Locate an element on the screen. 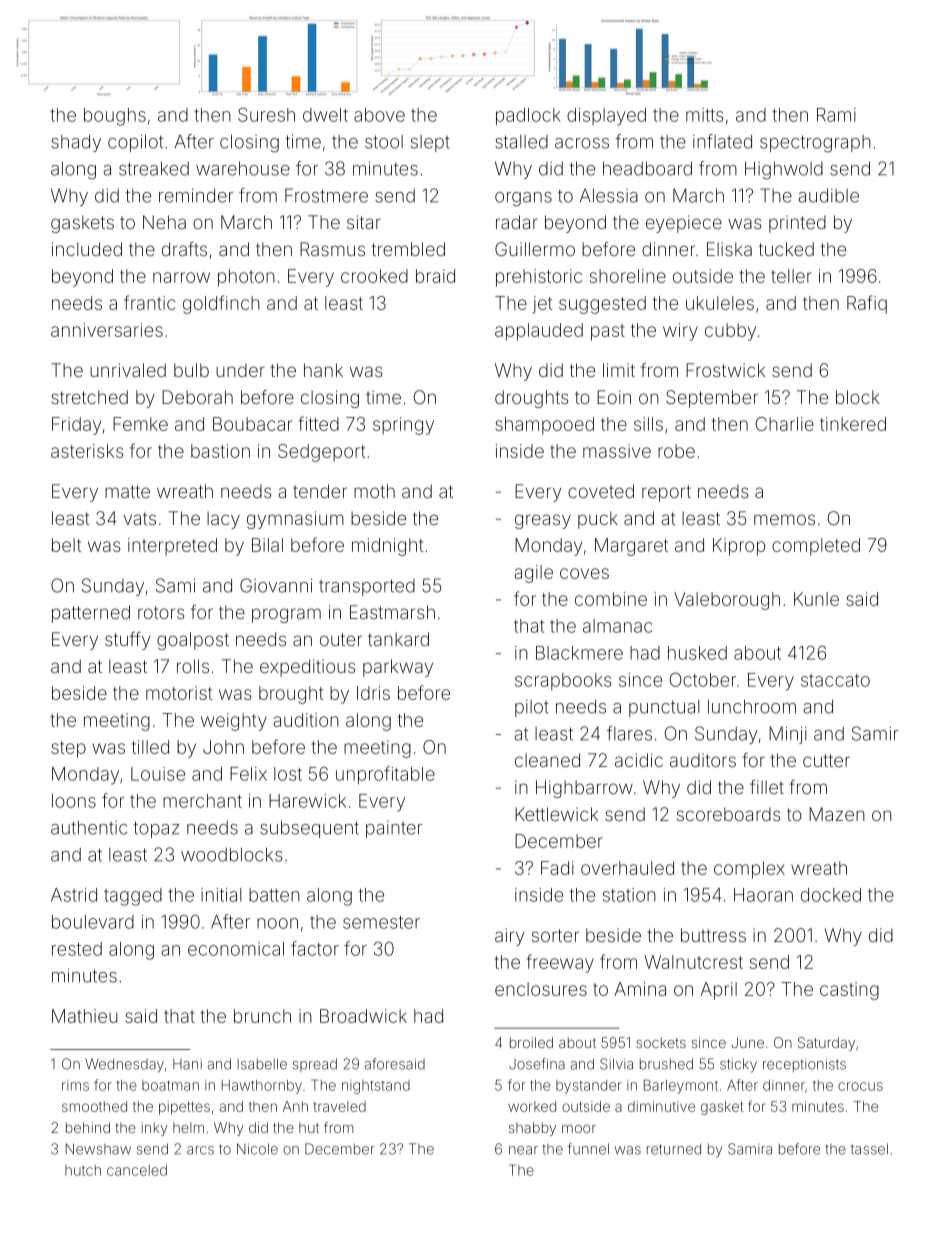  tilled is located at coordinates (150, 747).
